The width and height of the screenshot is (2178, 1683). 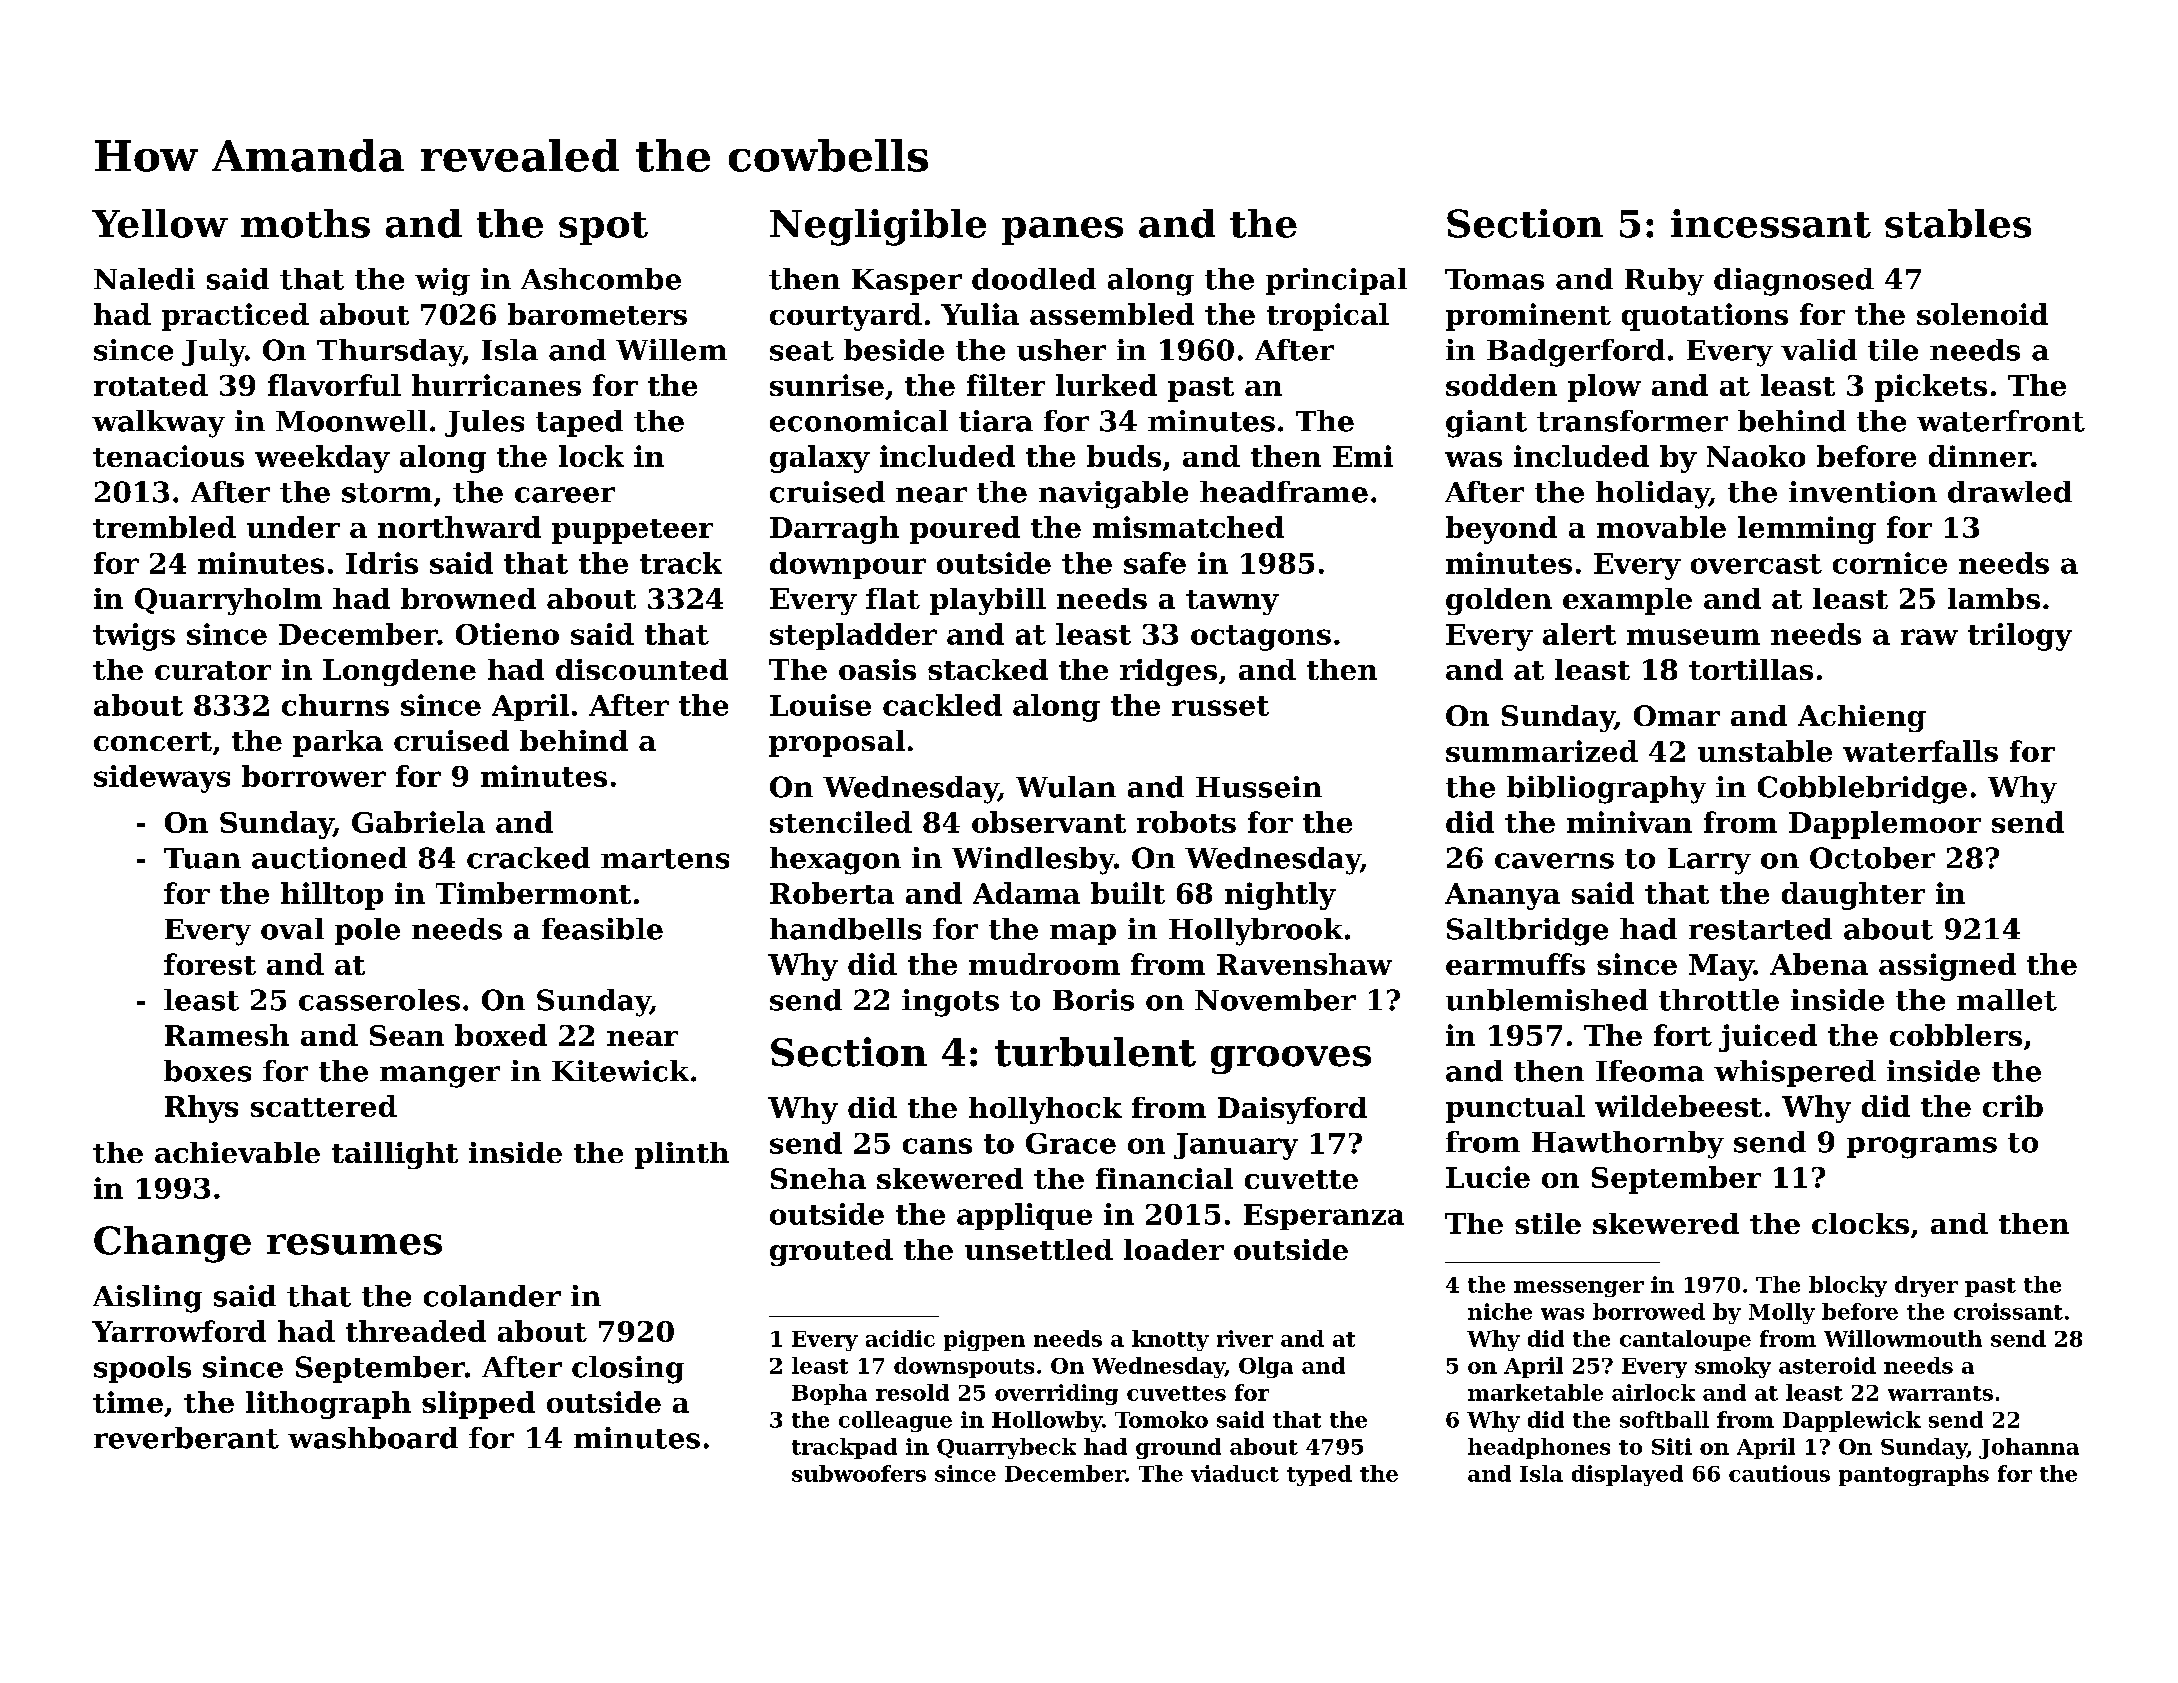 I want to click on slipped, so click(x=478, y=1405).
